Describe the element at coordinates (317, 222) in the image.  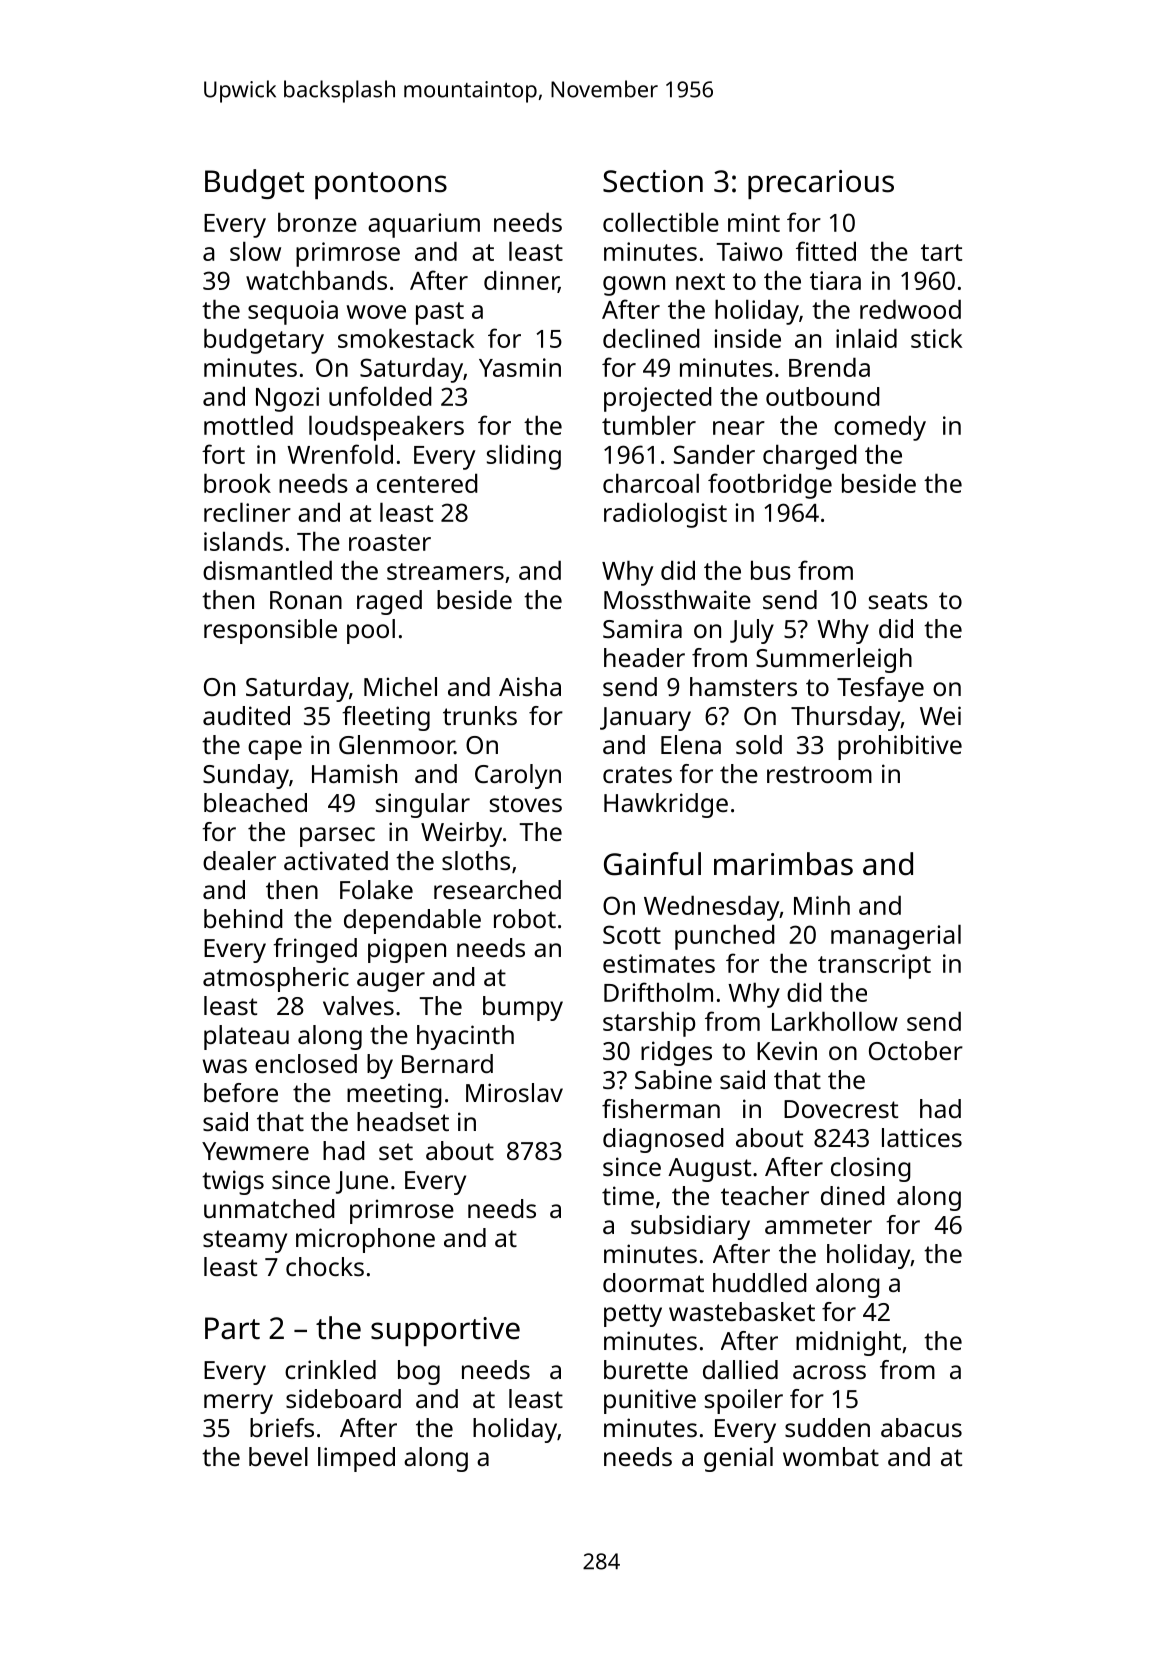
I see `bronze` at that location.
